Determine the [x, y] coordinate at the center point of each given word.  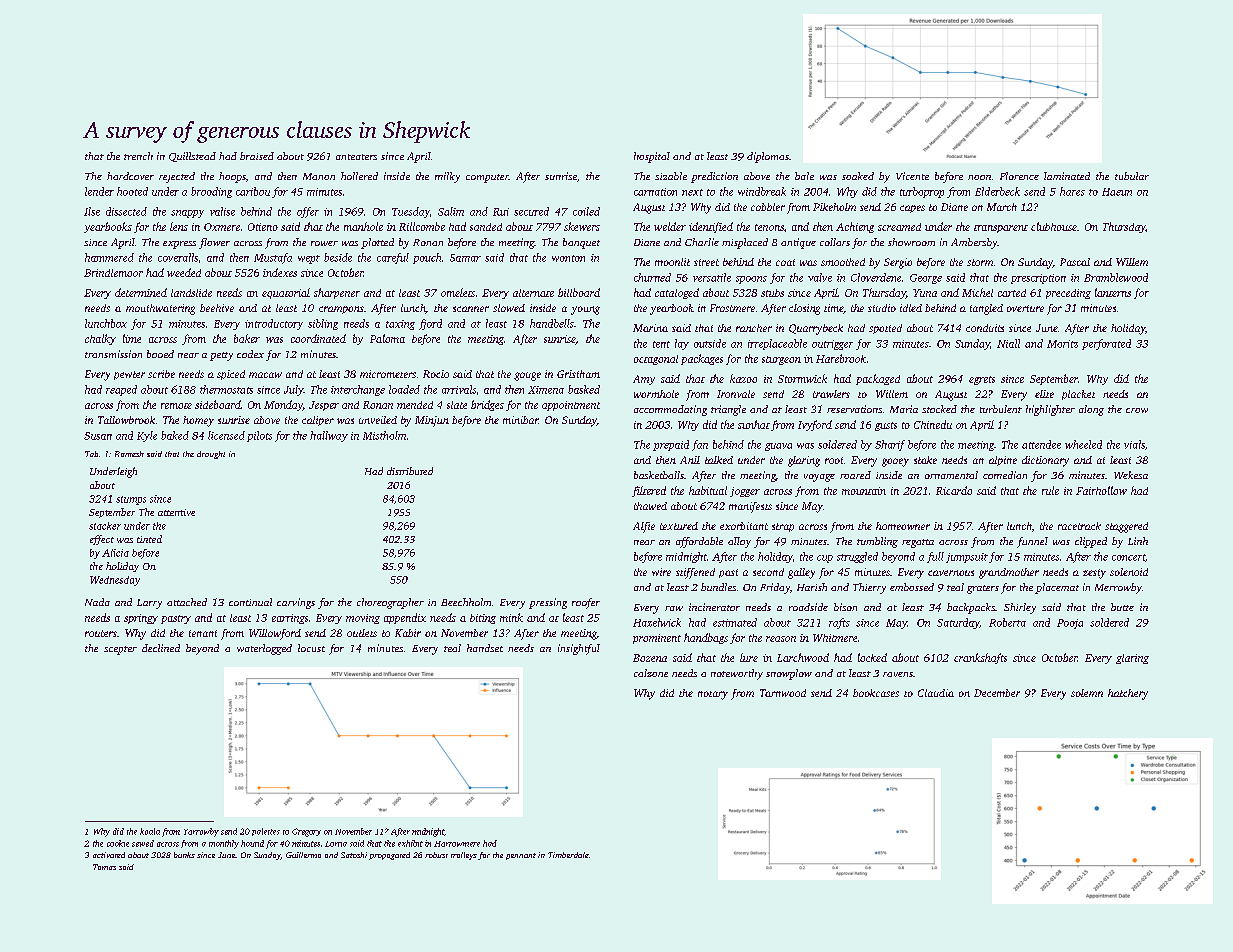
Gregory [306, 832]
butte [1122, 607]
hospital [652, 157]
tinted [149, 539]
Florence [1019, 176]
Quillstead [192, 157]
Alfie [644, 527]
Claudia [936, 693]
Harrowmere [457, 844]
